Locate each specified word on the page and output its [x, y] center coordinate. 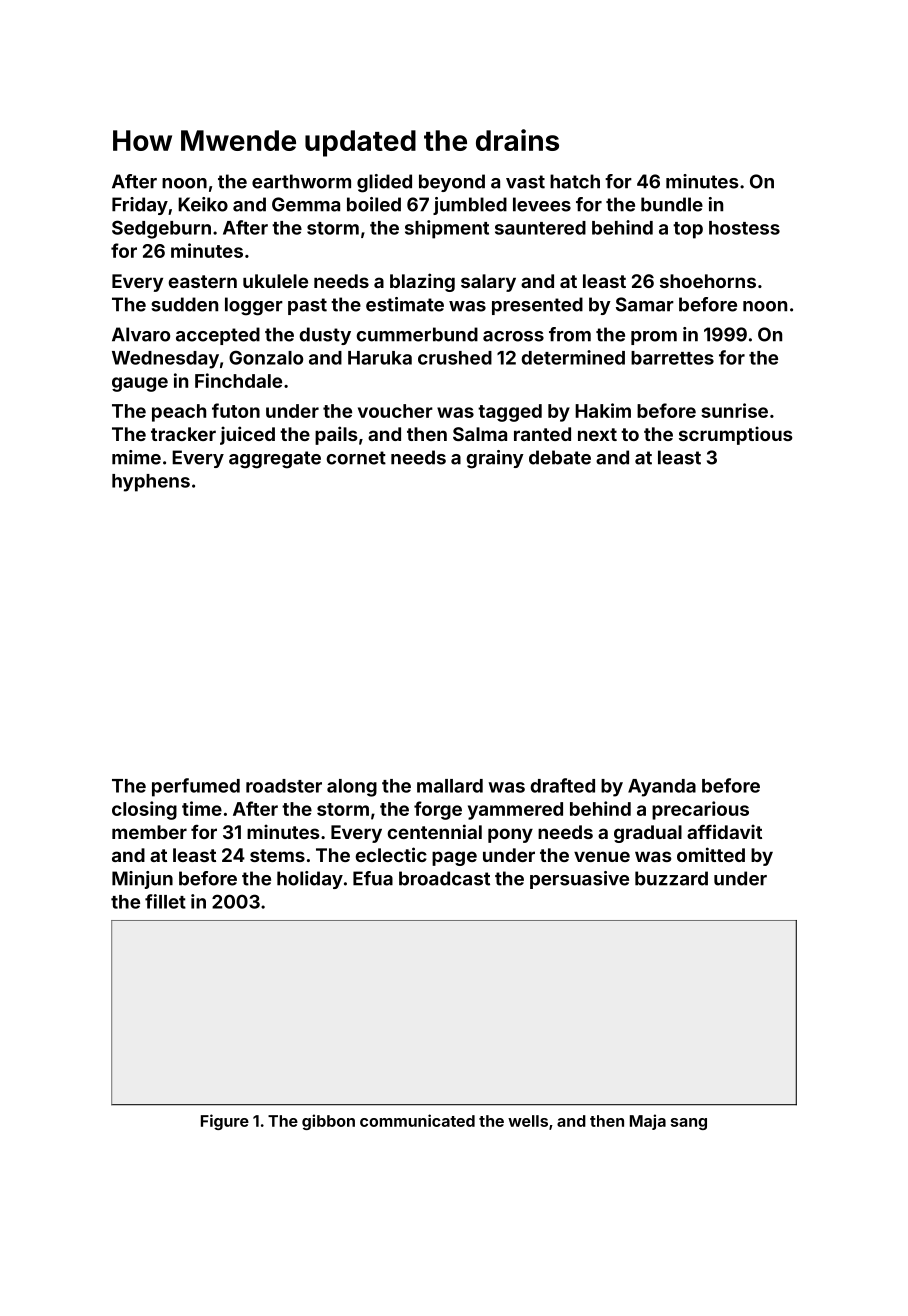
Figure [225, 1122]
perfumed [196, 787]
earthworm [301, 181]
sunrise [734, 410]
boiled [374, 204]
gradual [648, 834]
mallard [450, 786]
